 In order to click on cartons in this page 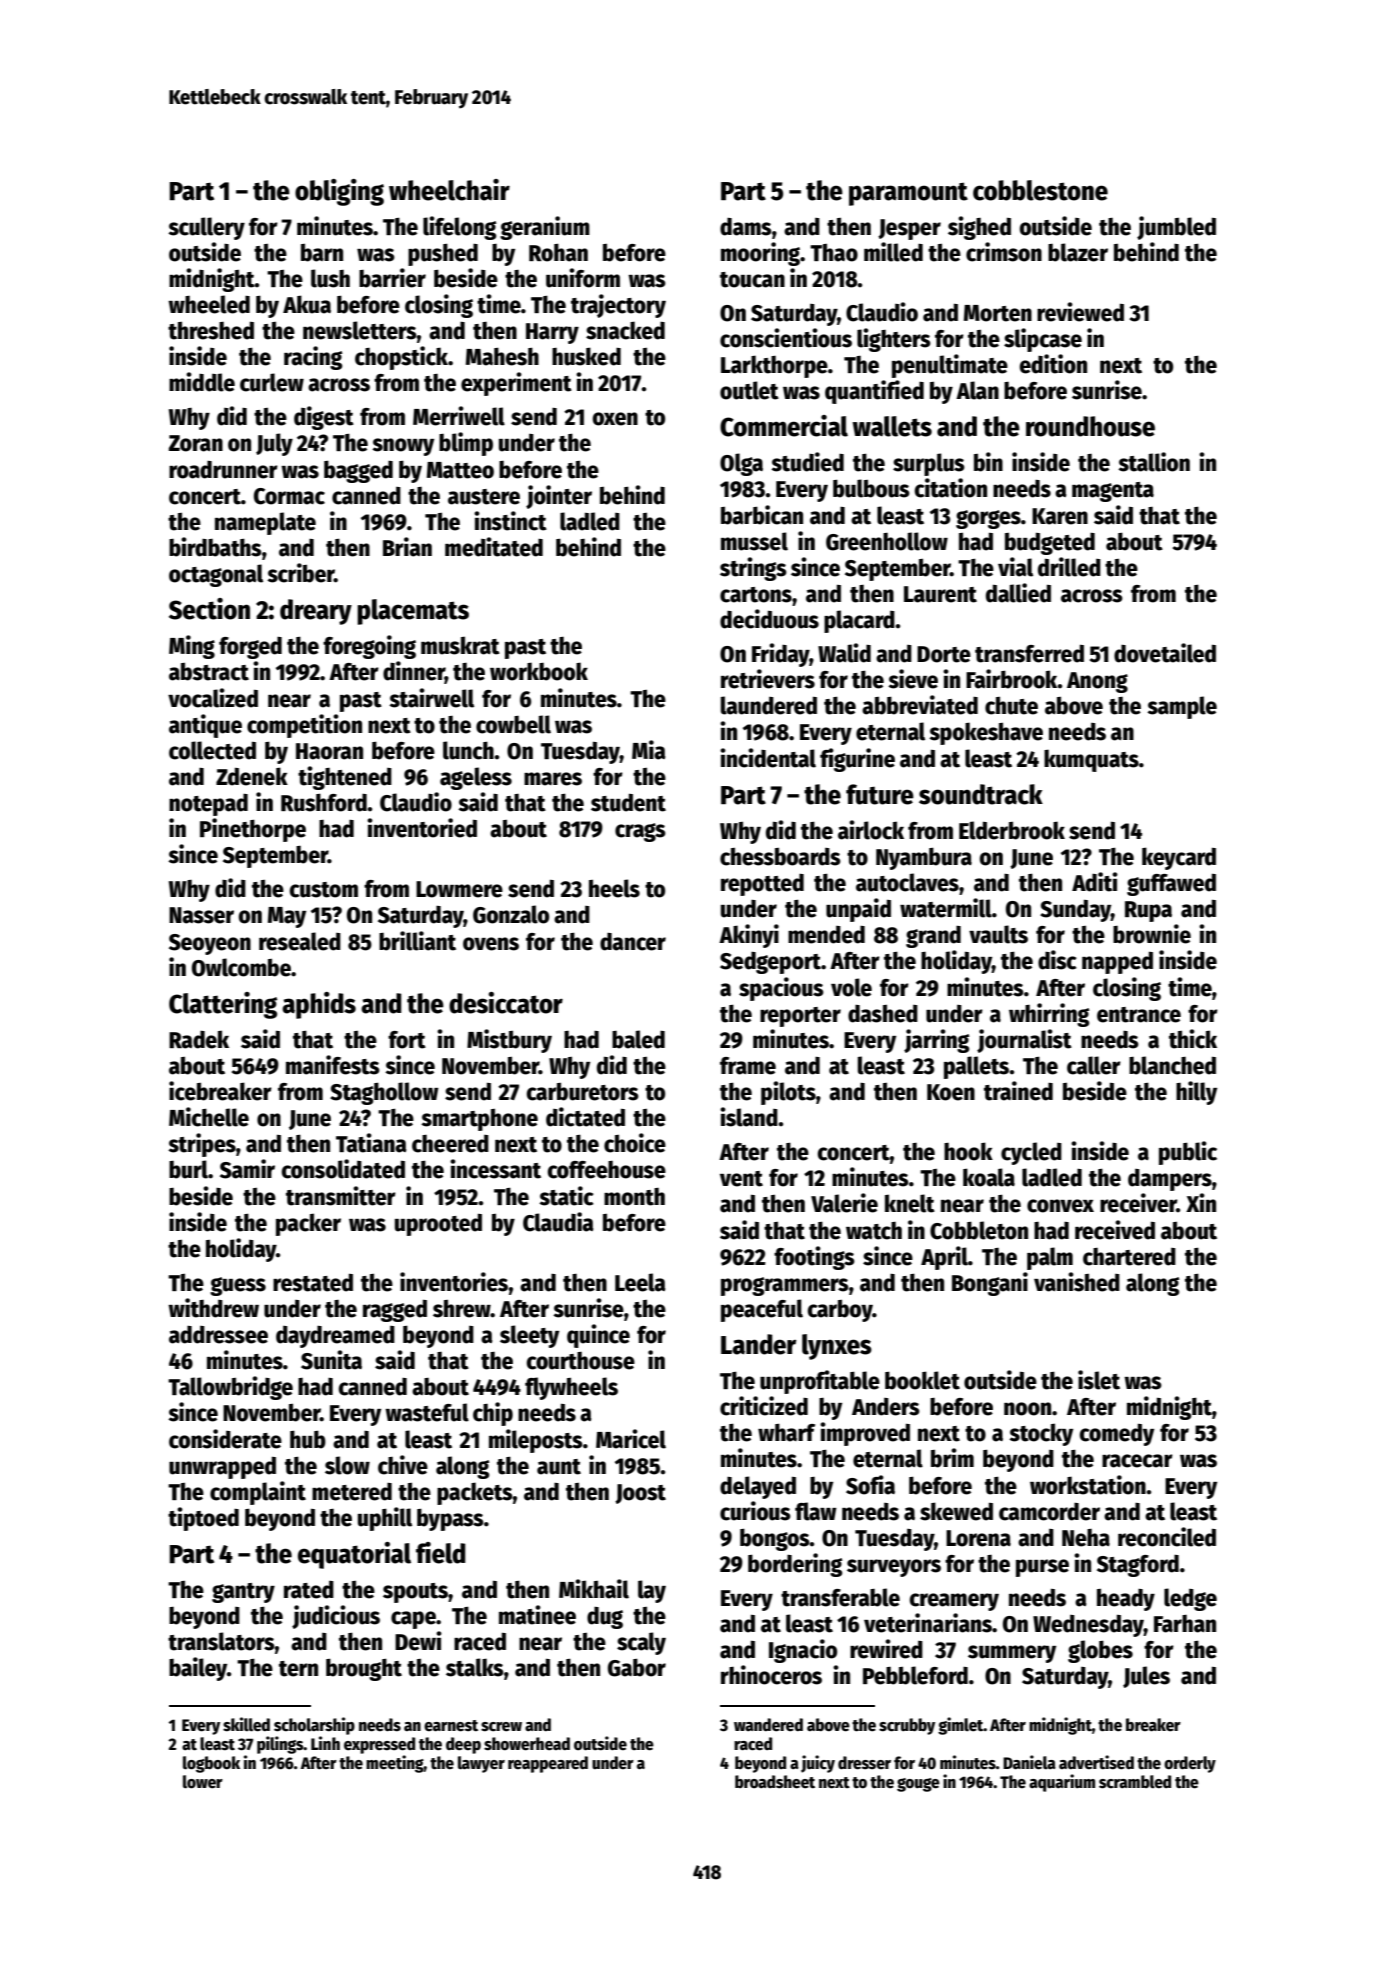, I will do `click(756, 595)`.
